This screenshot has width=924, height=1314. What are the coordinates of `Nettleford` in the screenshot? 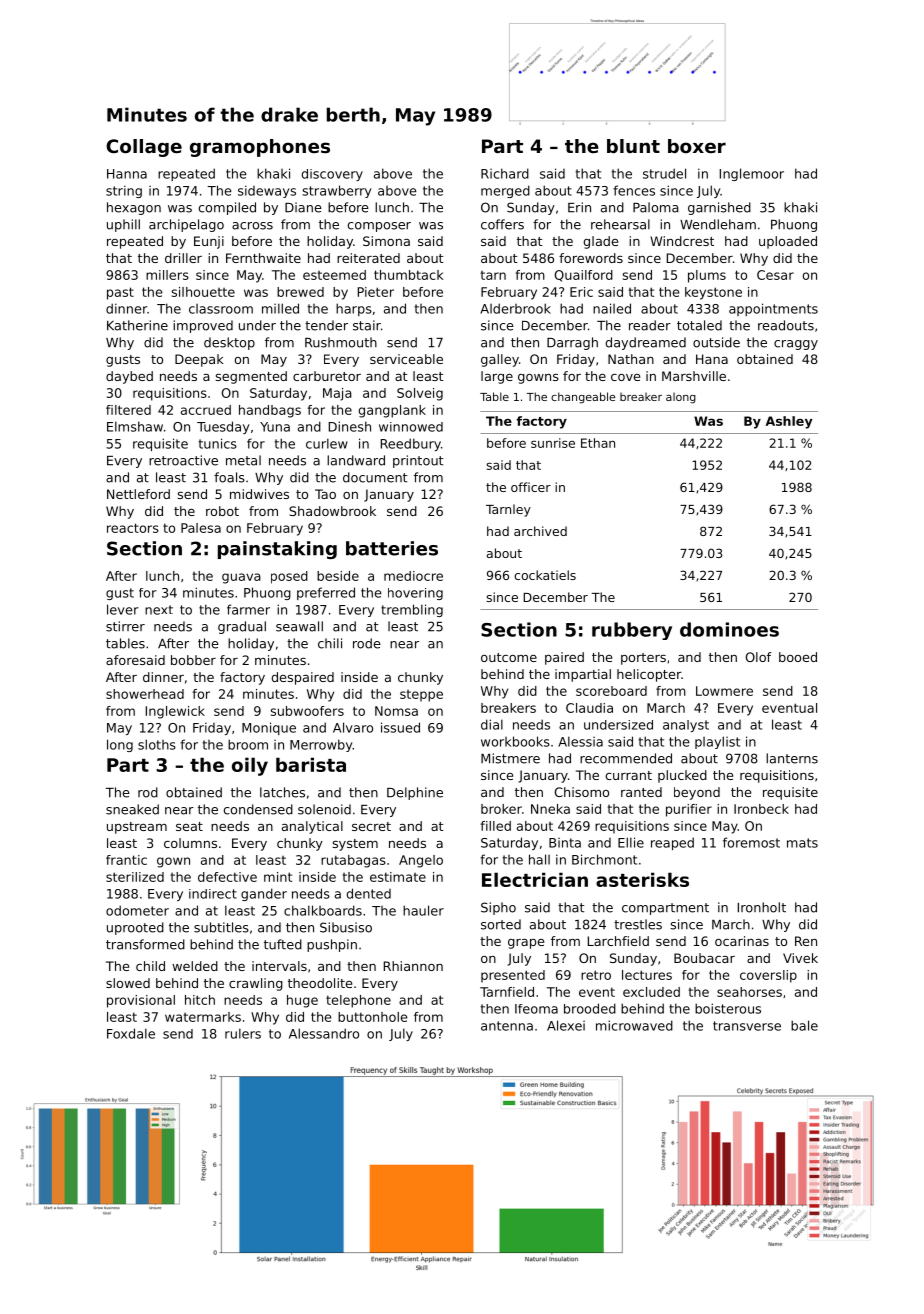 It's located at (138, 494).
